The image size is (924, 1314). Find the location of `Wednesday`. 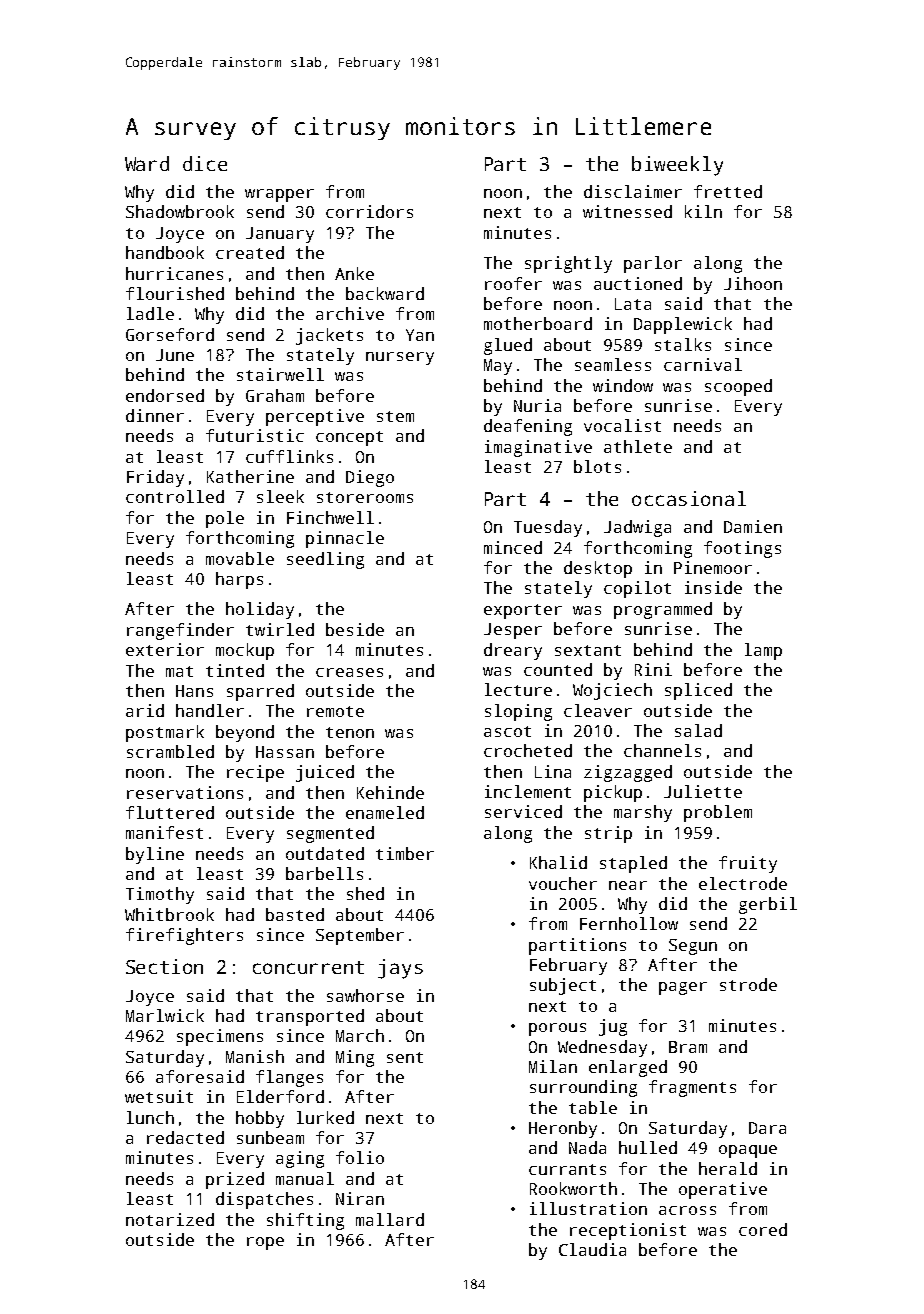

Wednesday is located at coordinates (602, 1048).
